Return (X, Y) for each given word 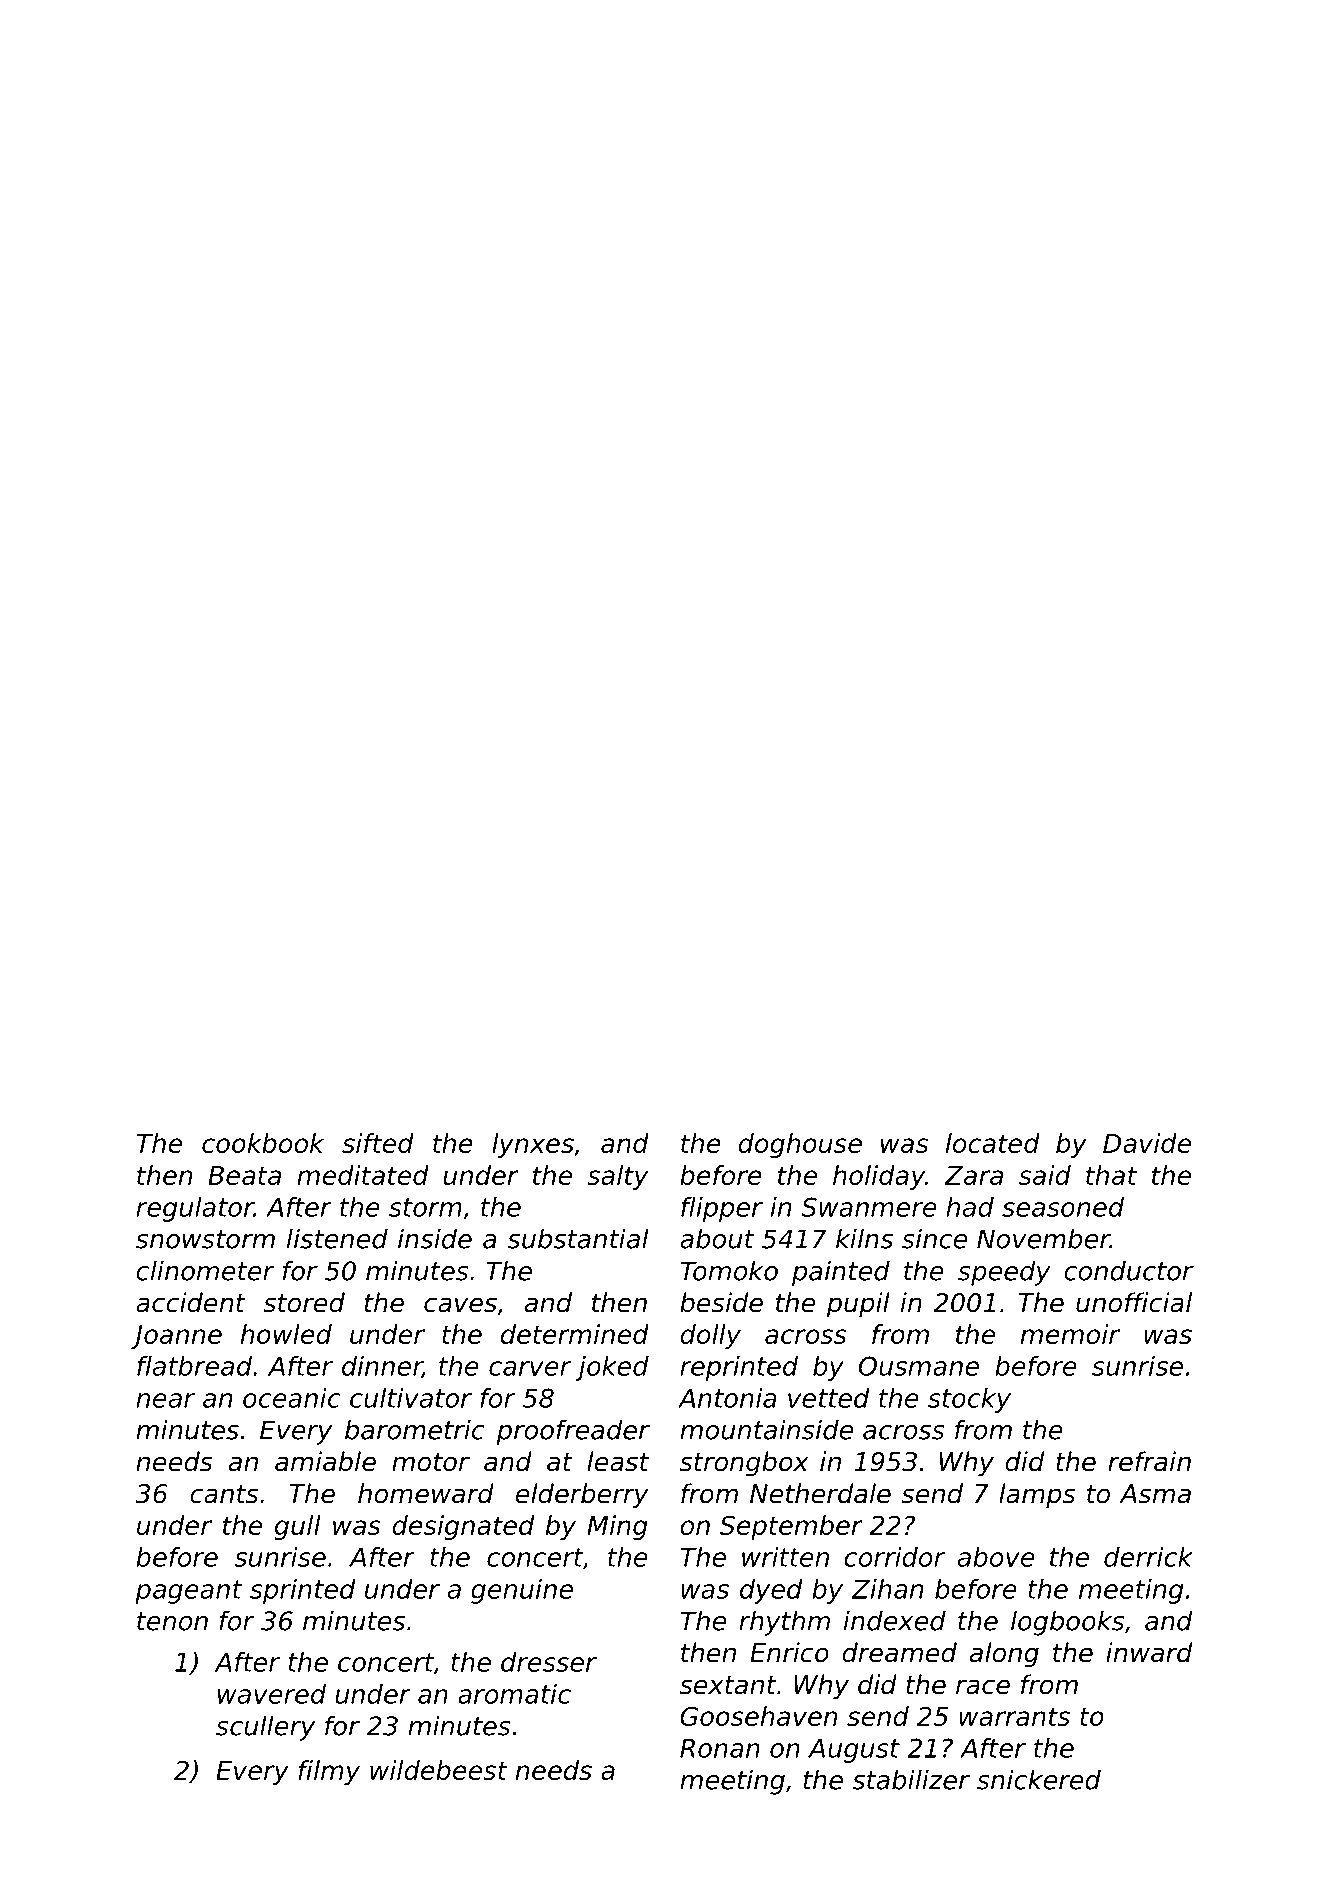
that (1111, 1175)
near (165, 1400)
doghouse (800, 1145)
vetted (829, 1398)
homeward (426, 1493)
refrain (1149, 1461)
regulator (195, 1209)
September (791, 1527)
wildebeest (439, 1770)
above (996, 1557)
